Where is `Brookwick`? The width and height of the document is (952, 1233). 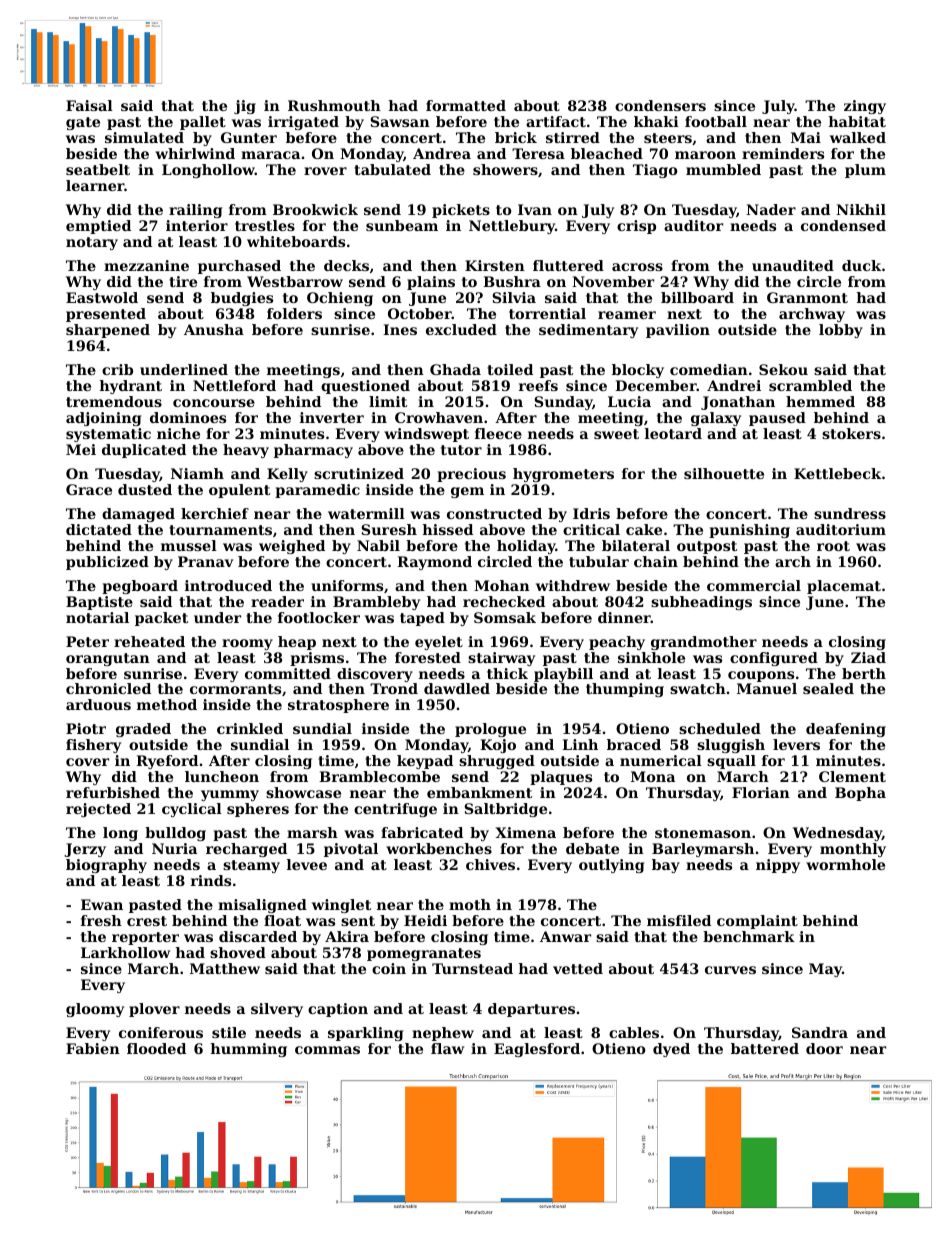
Brookwick is located at coordinates (315, 209).
